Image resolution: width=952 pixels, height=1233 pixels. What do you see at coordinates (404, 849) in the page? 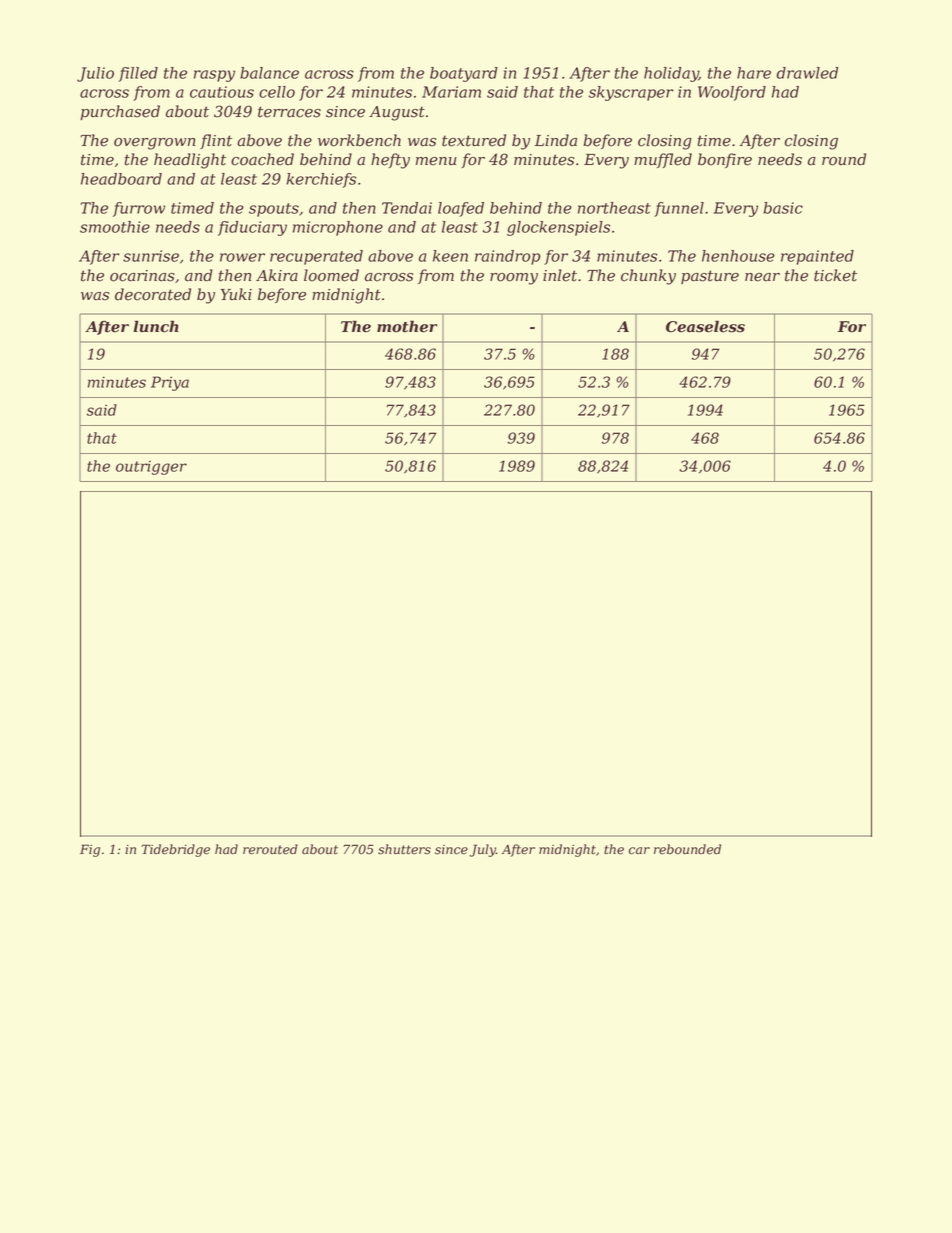
I see `shutters` at bounding box center [404, 849].
